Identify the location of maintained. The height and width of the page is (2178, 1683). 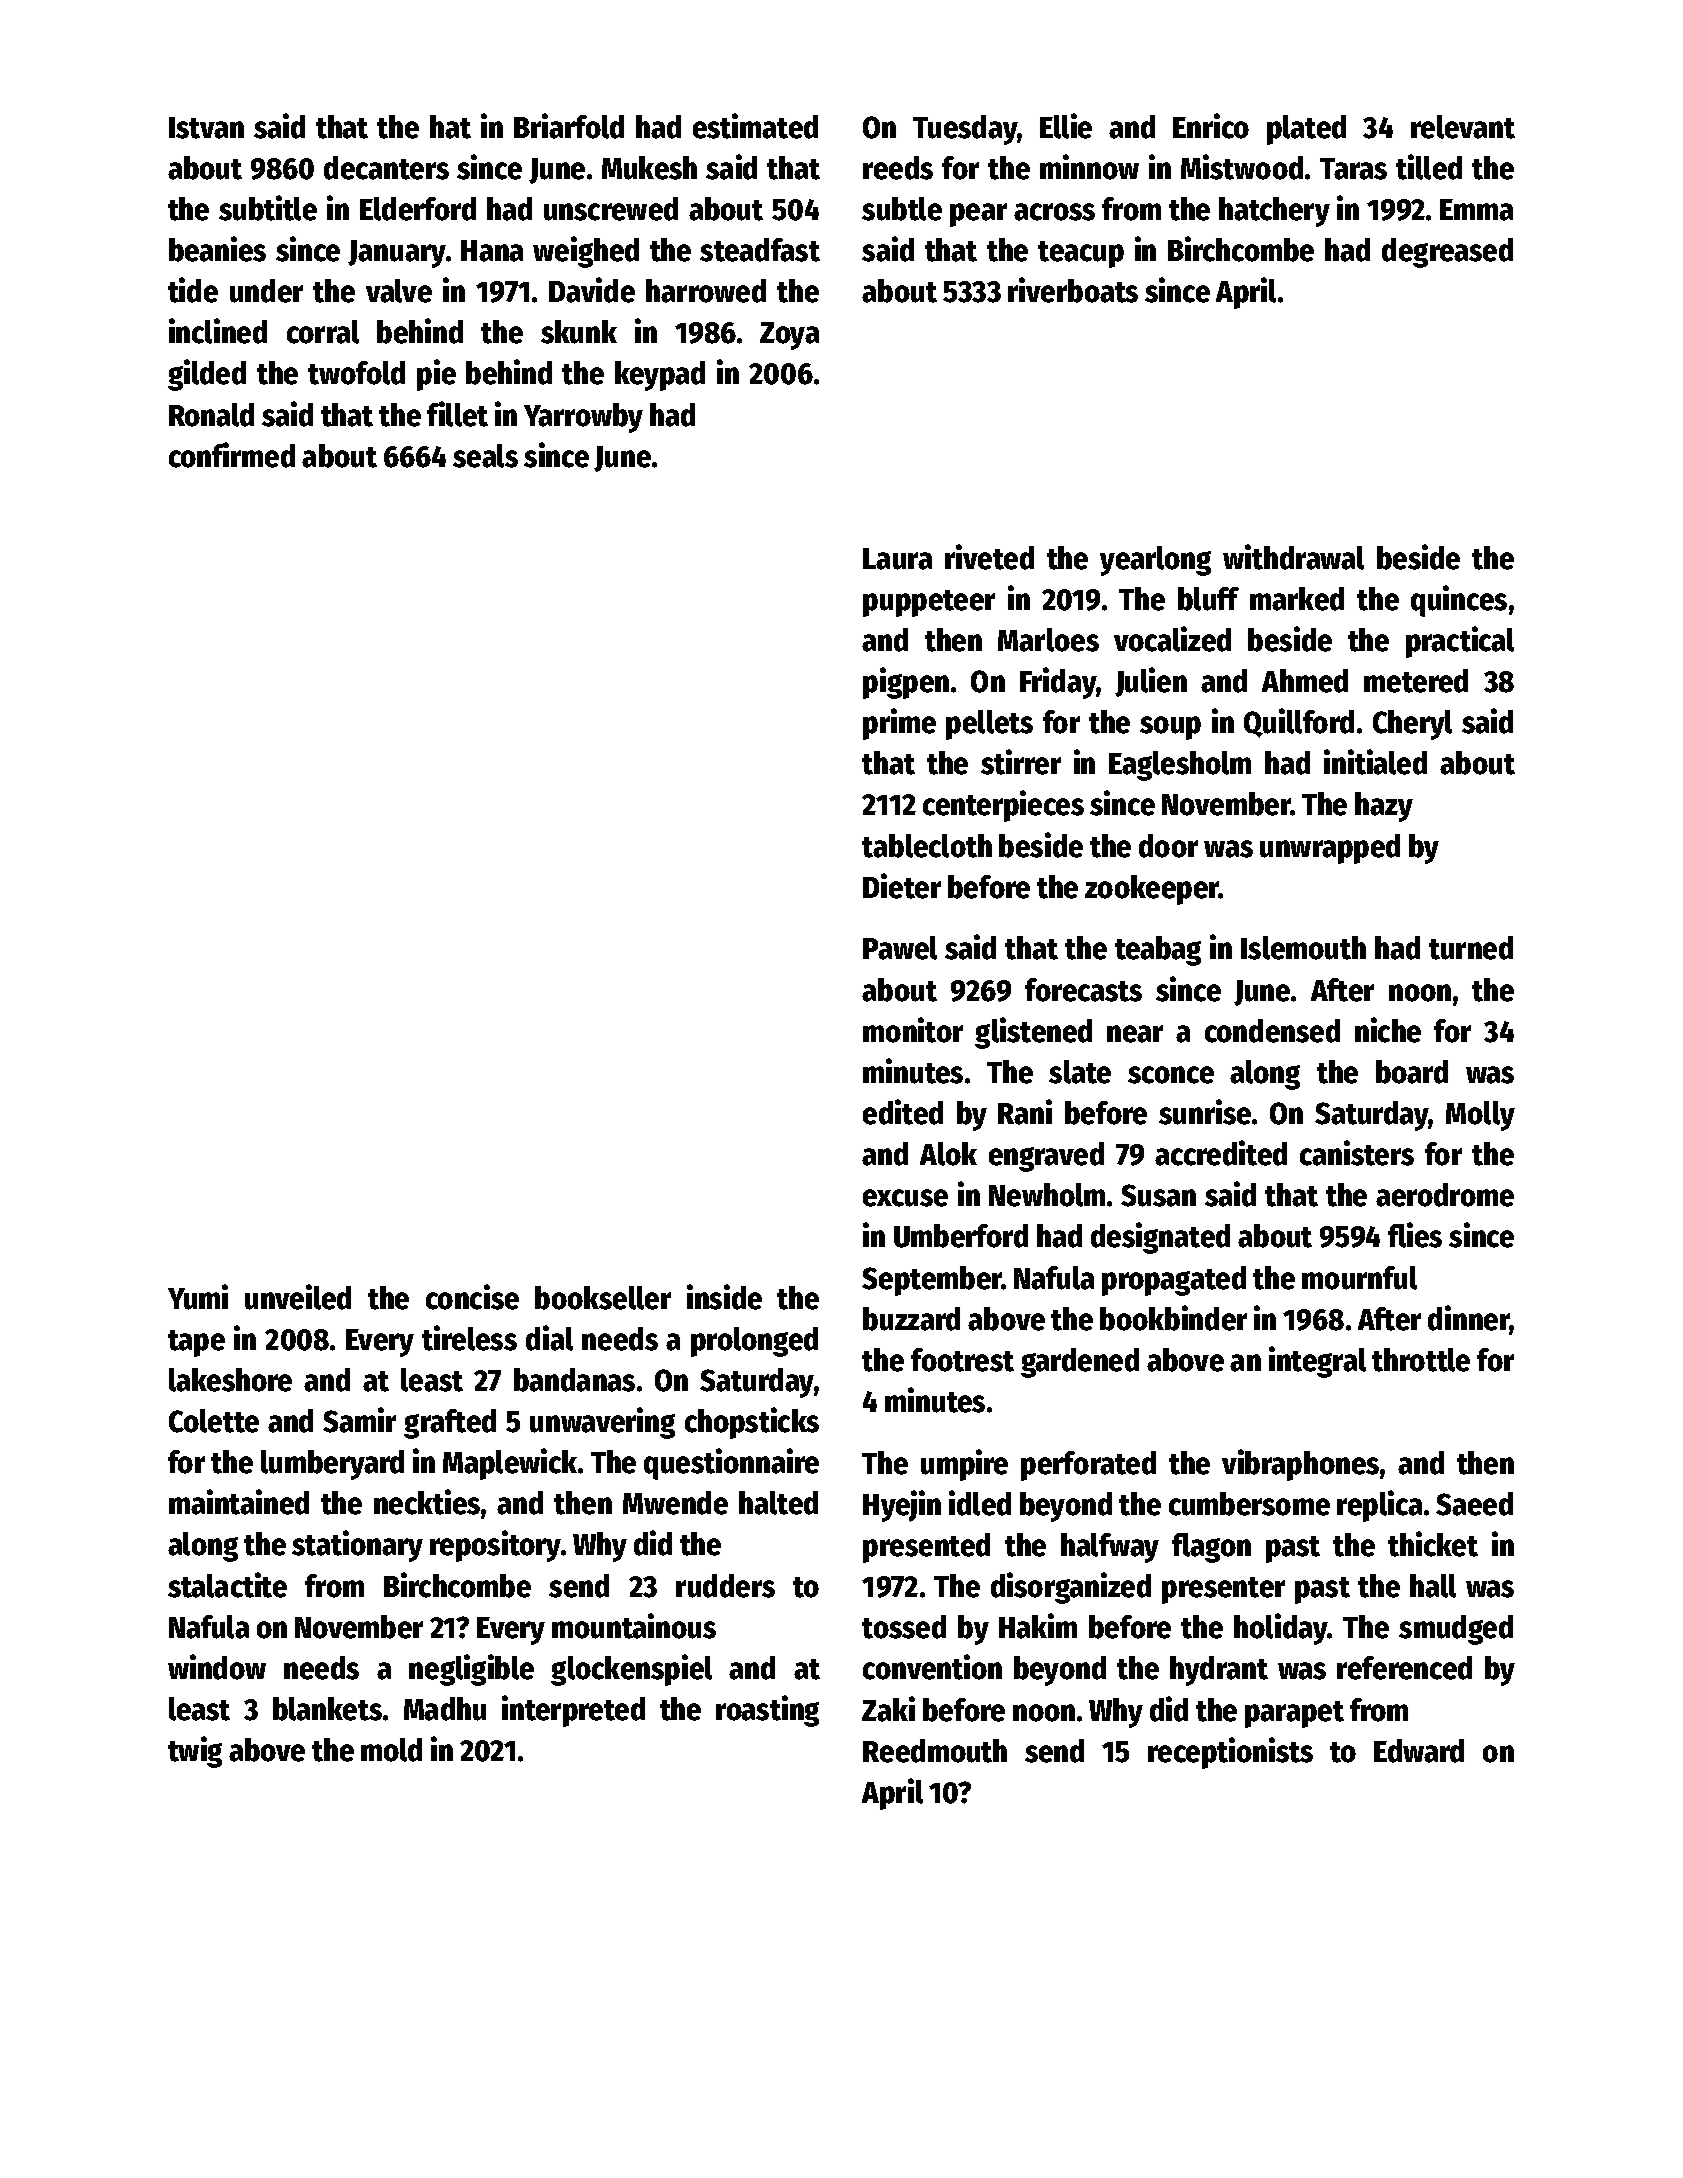
(239, 1502).
